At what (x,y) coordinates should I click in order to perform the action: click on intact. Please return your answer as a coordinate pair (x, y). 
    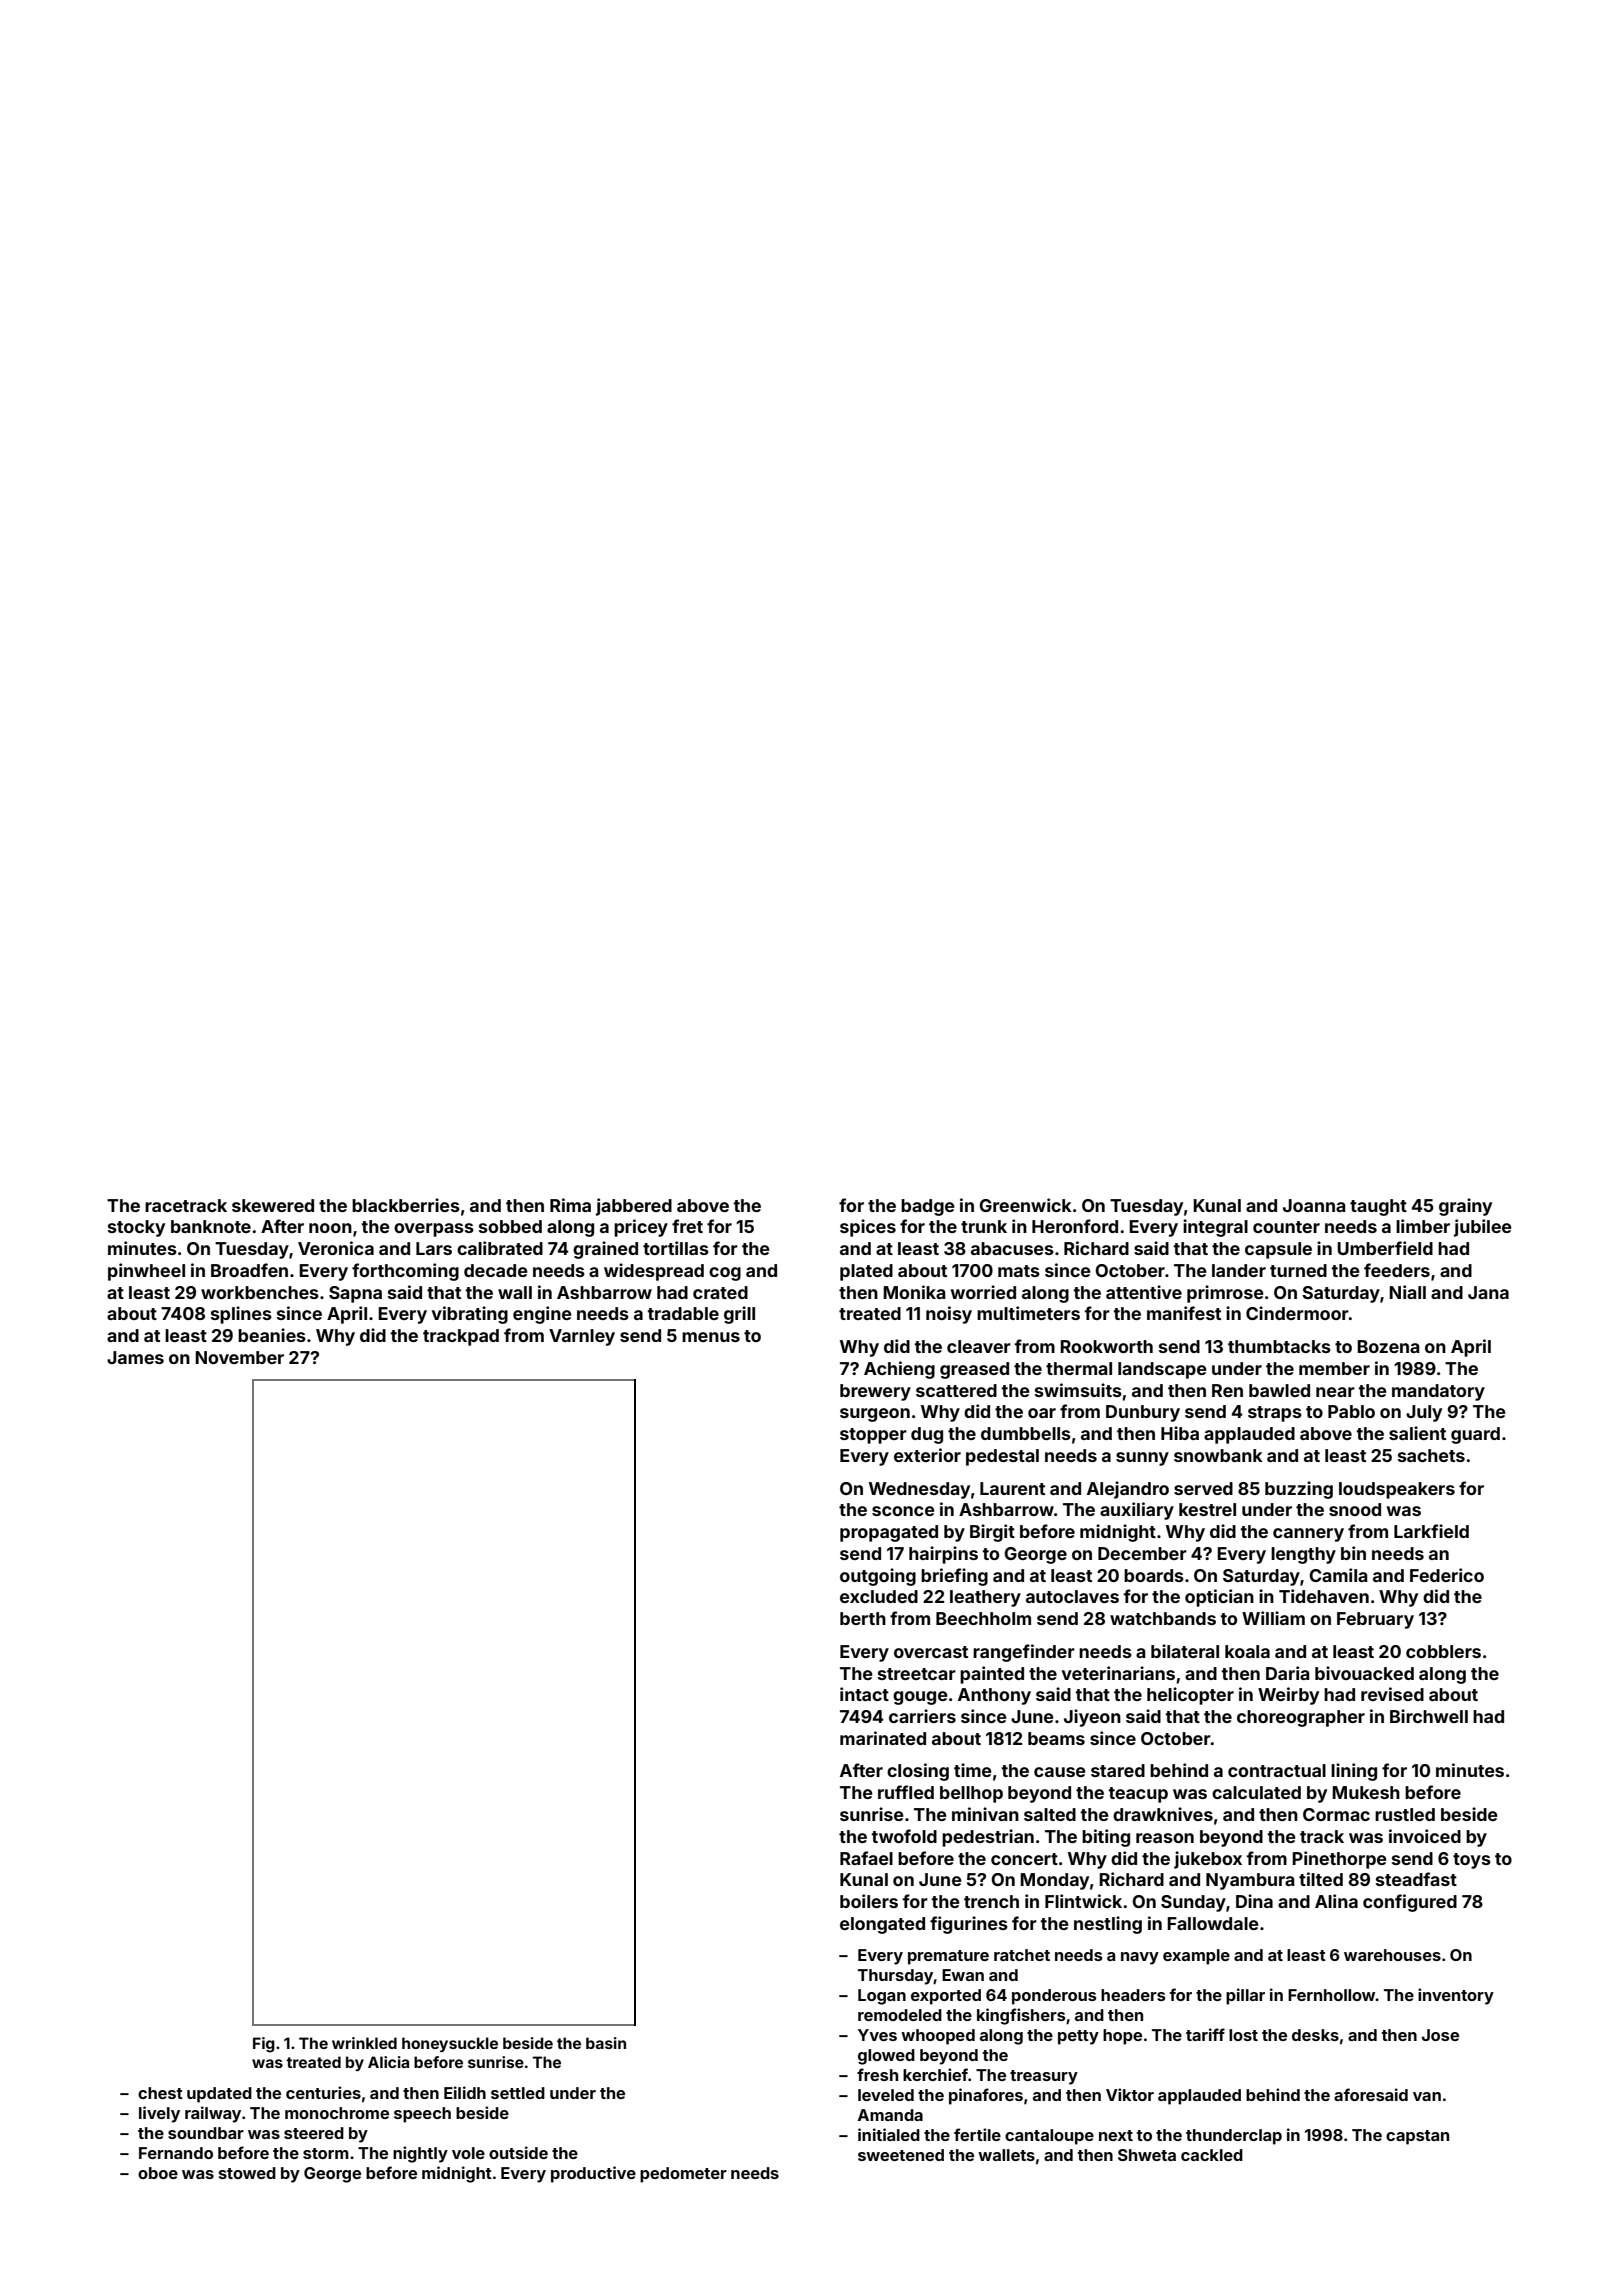
    Looking at the image, I should click on (864, 1694).
